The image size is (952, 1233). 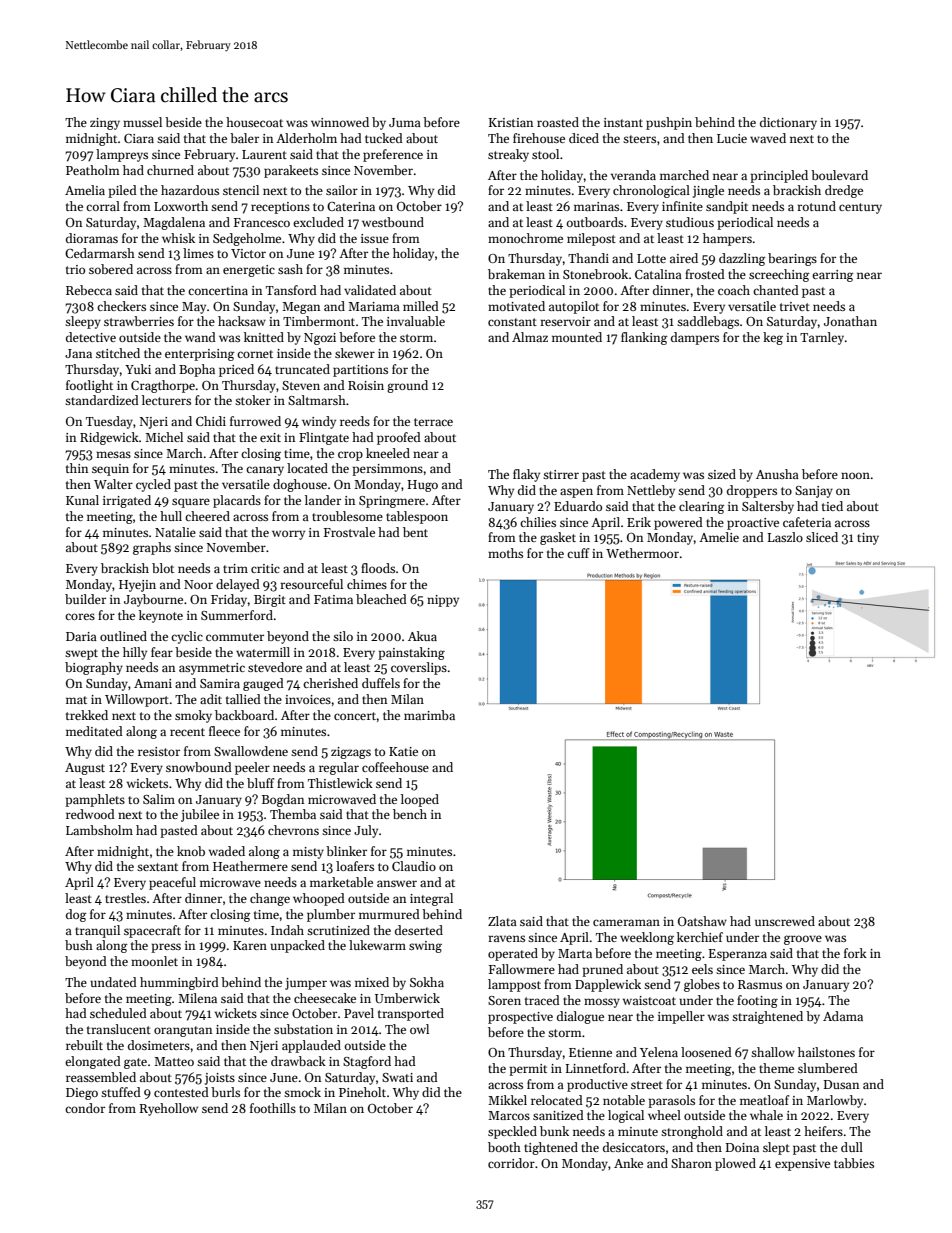 What do you see at coordinates (94, 731) in the screenshot?
I see `meditated` at bounding box center [94, 731].
